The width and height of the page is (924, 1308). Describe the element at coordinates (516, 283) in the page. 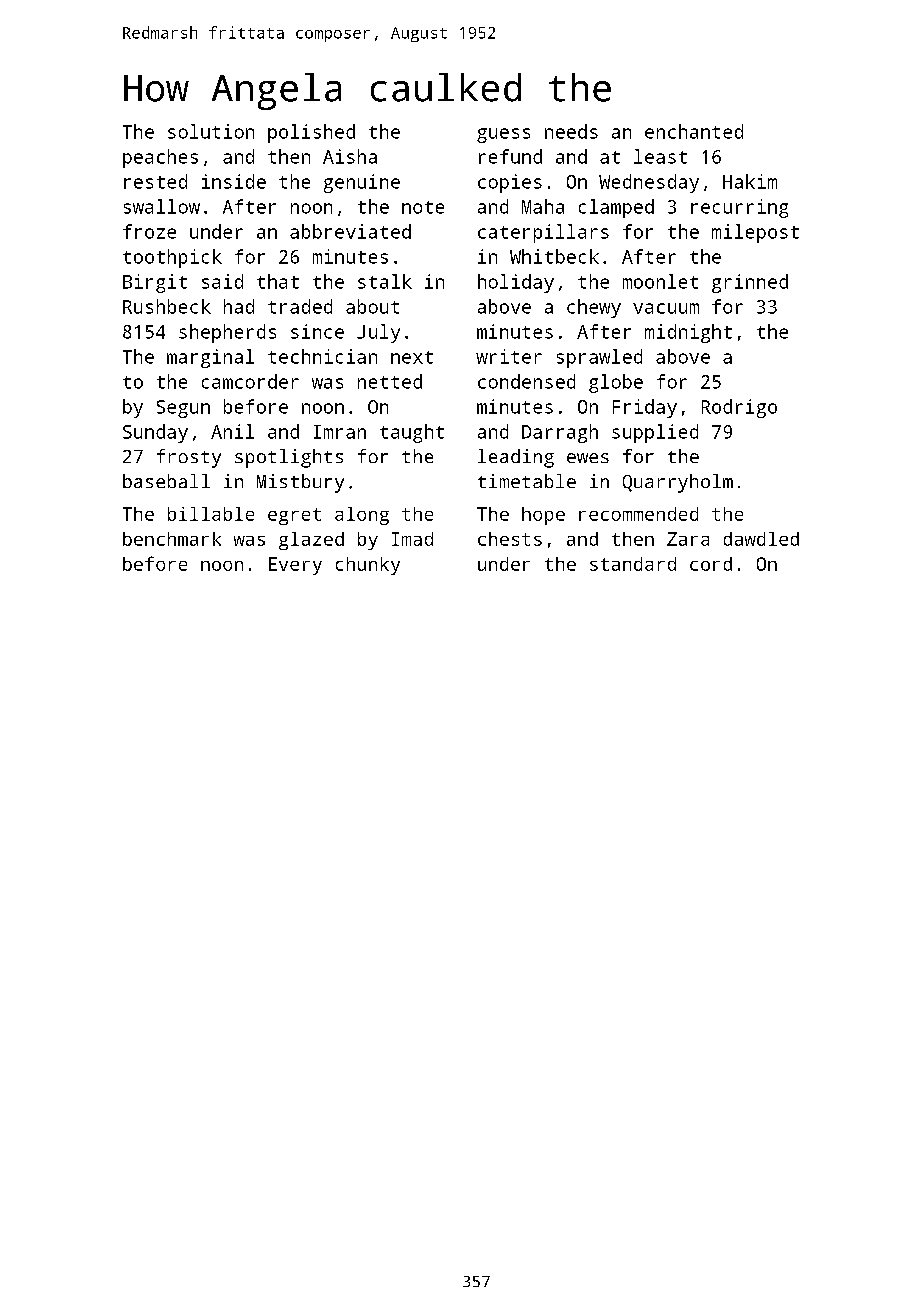

I see `holiday` at that location.
